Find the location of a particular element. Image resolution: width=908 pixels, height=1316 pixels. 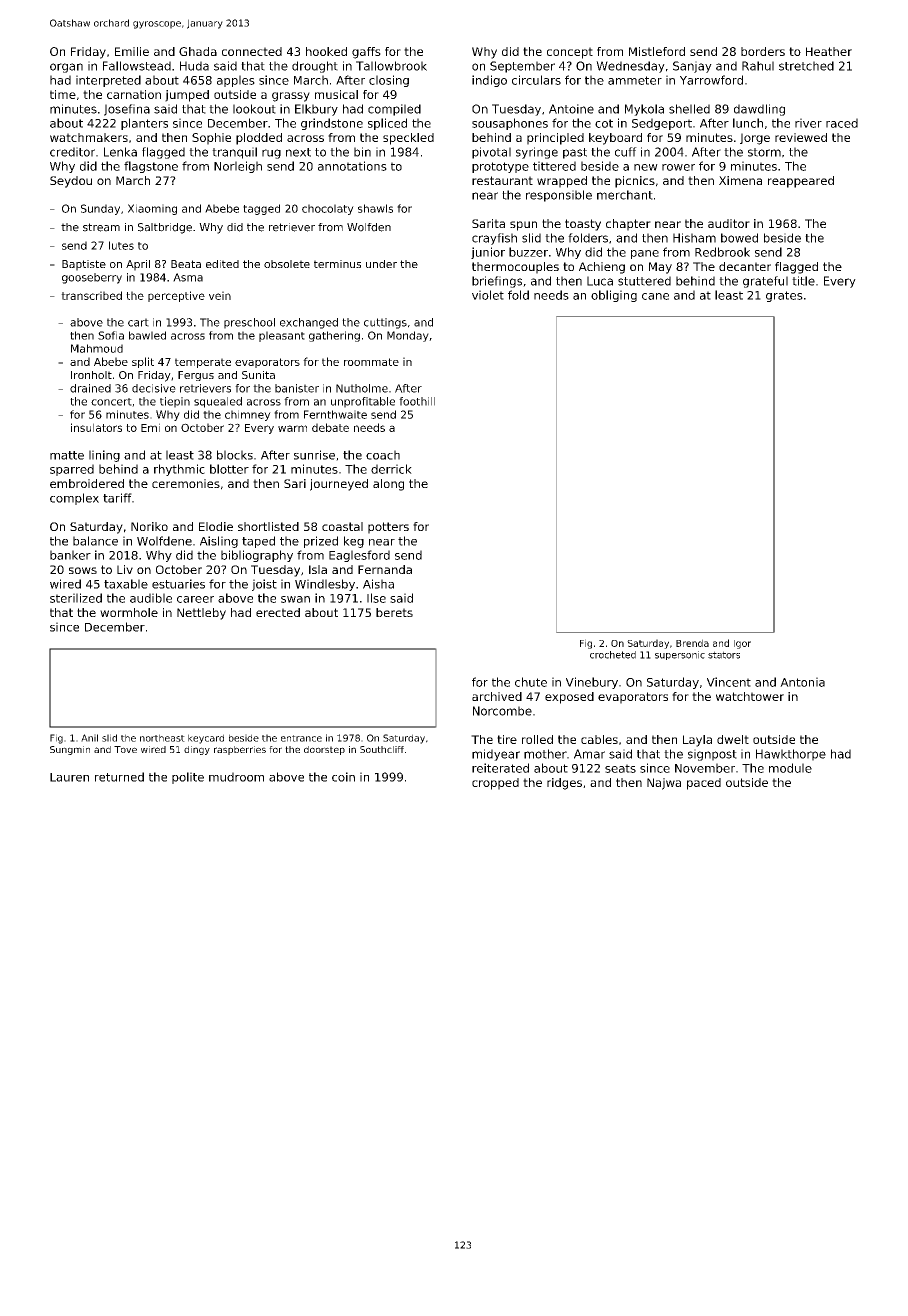

ceremonies is located at coordinates (186, 483).
